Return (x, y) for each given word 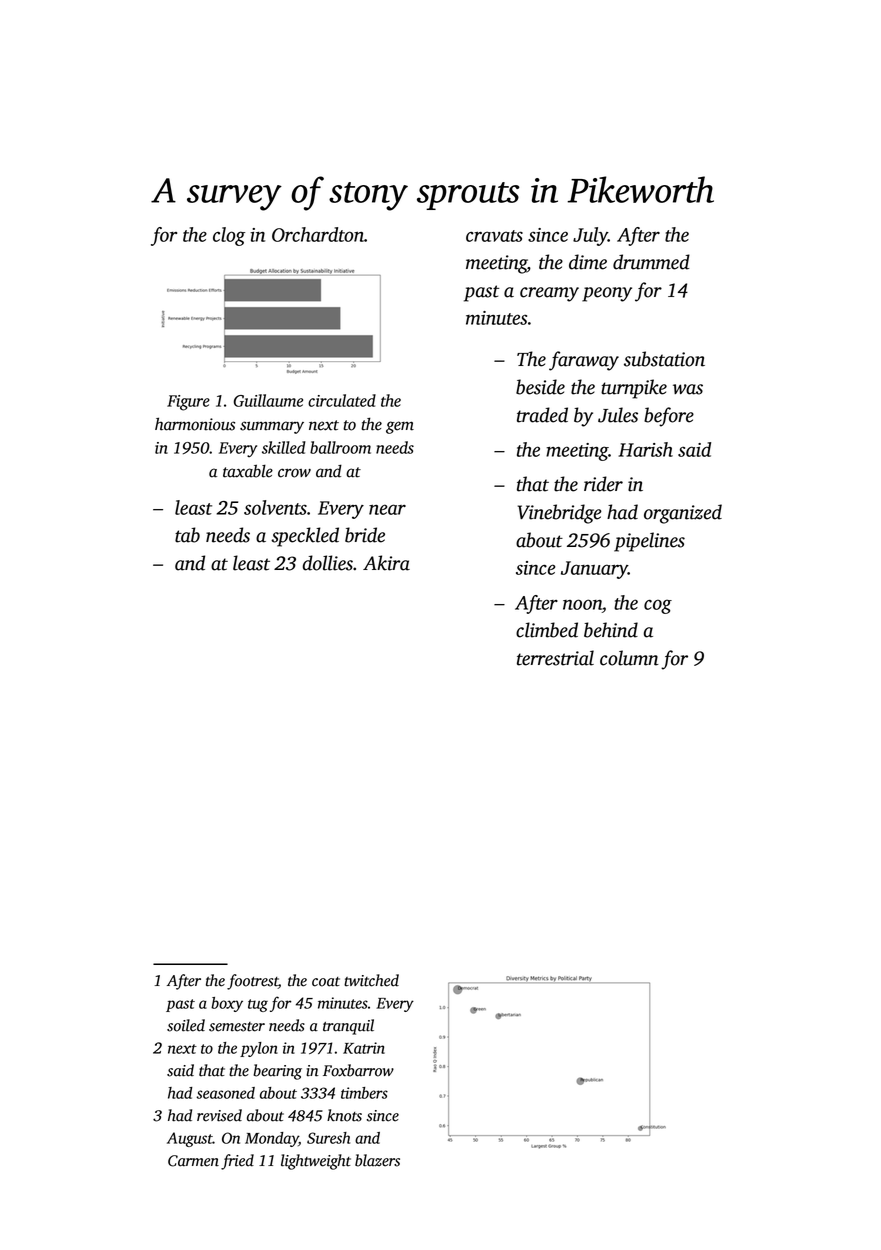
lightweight (316, 1162)
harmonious (195, 424)
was (688, 389)
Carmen (193, 1161)
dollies (328, 563)
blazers (377, 1160)
